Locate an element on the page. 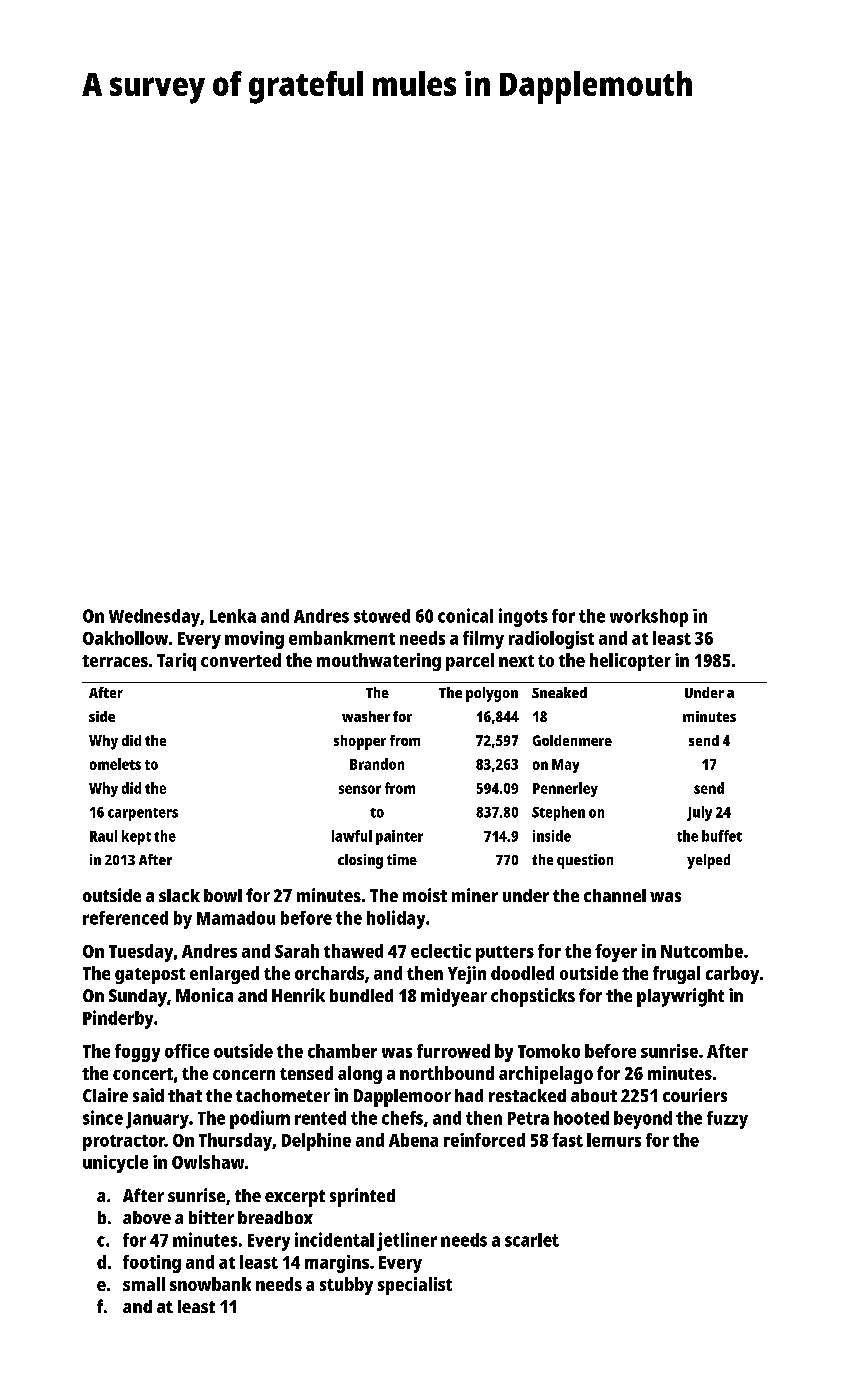 Image resolution: width=849 pixels, height=1400 pixels. holiday is located at coordinates (396, 919).
